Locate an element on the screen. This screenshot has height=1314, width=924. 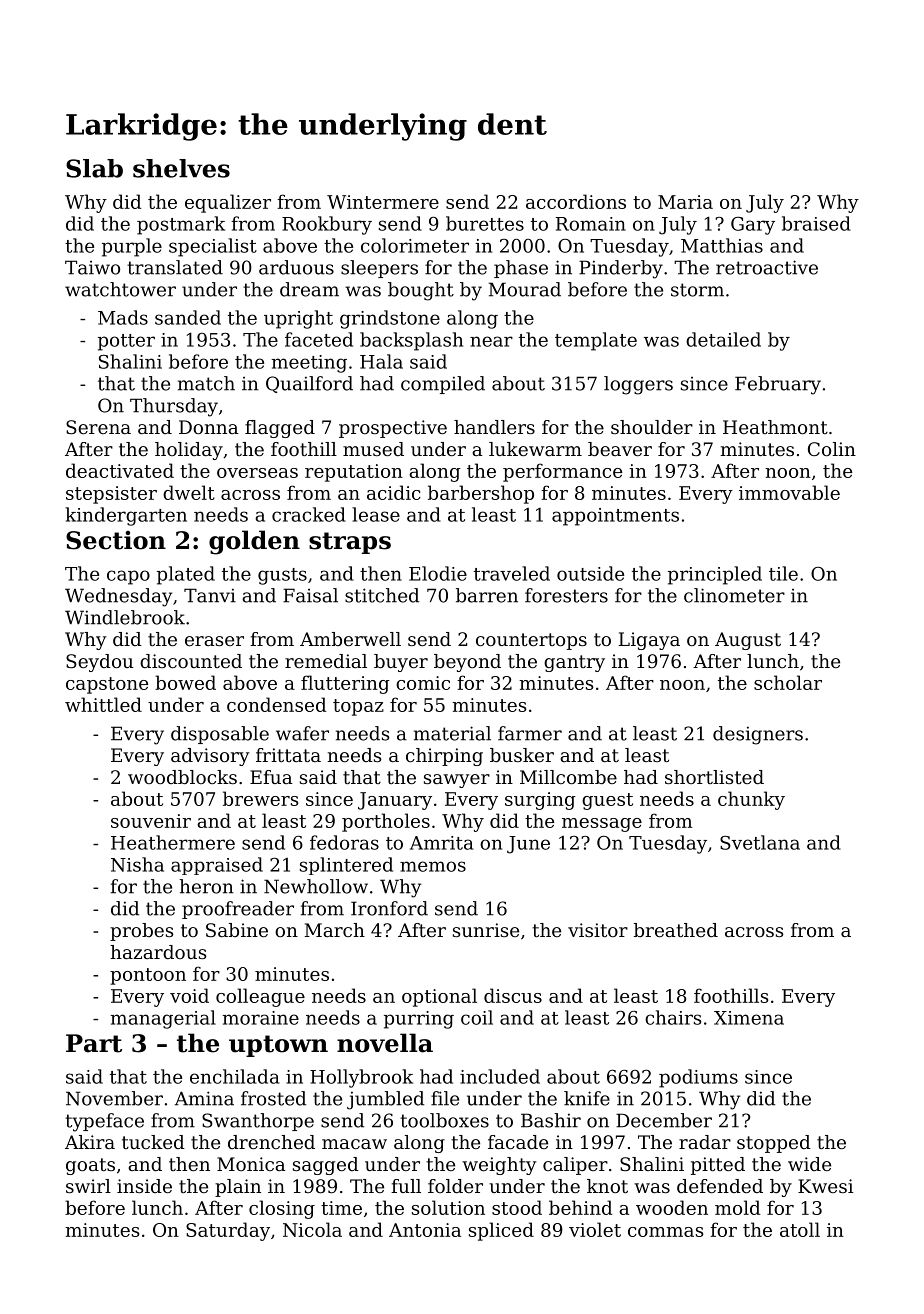
shortlisted is located at coordinates (714, 777).
